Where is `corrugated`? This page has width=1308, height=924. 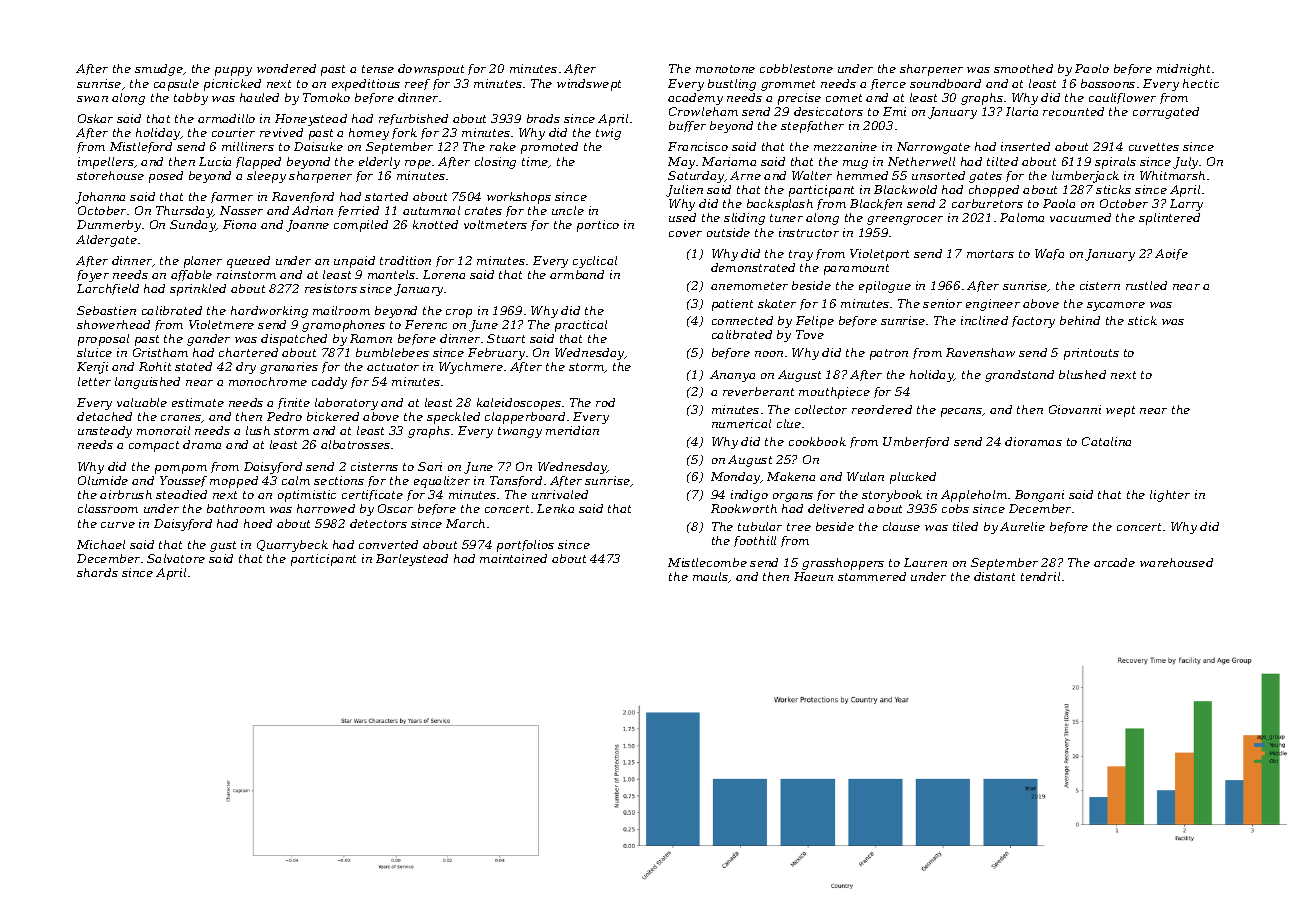 corrugated is located at coordinates (1166, 113).
